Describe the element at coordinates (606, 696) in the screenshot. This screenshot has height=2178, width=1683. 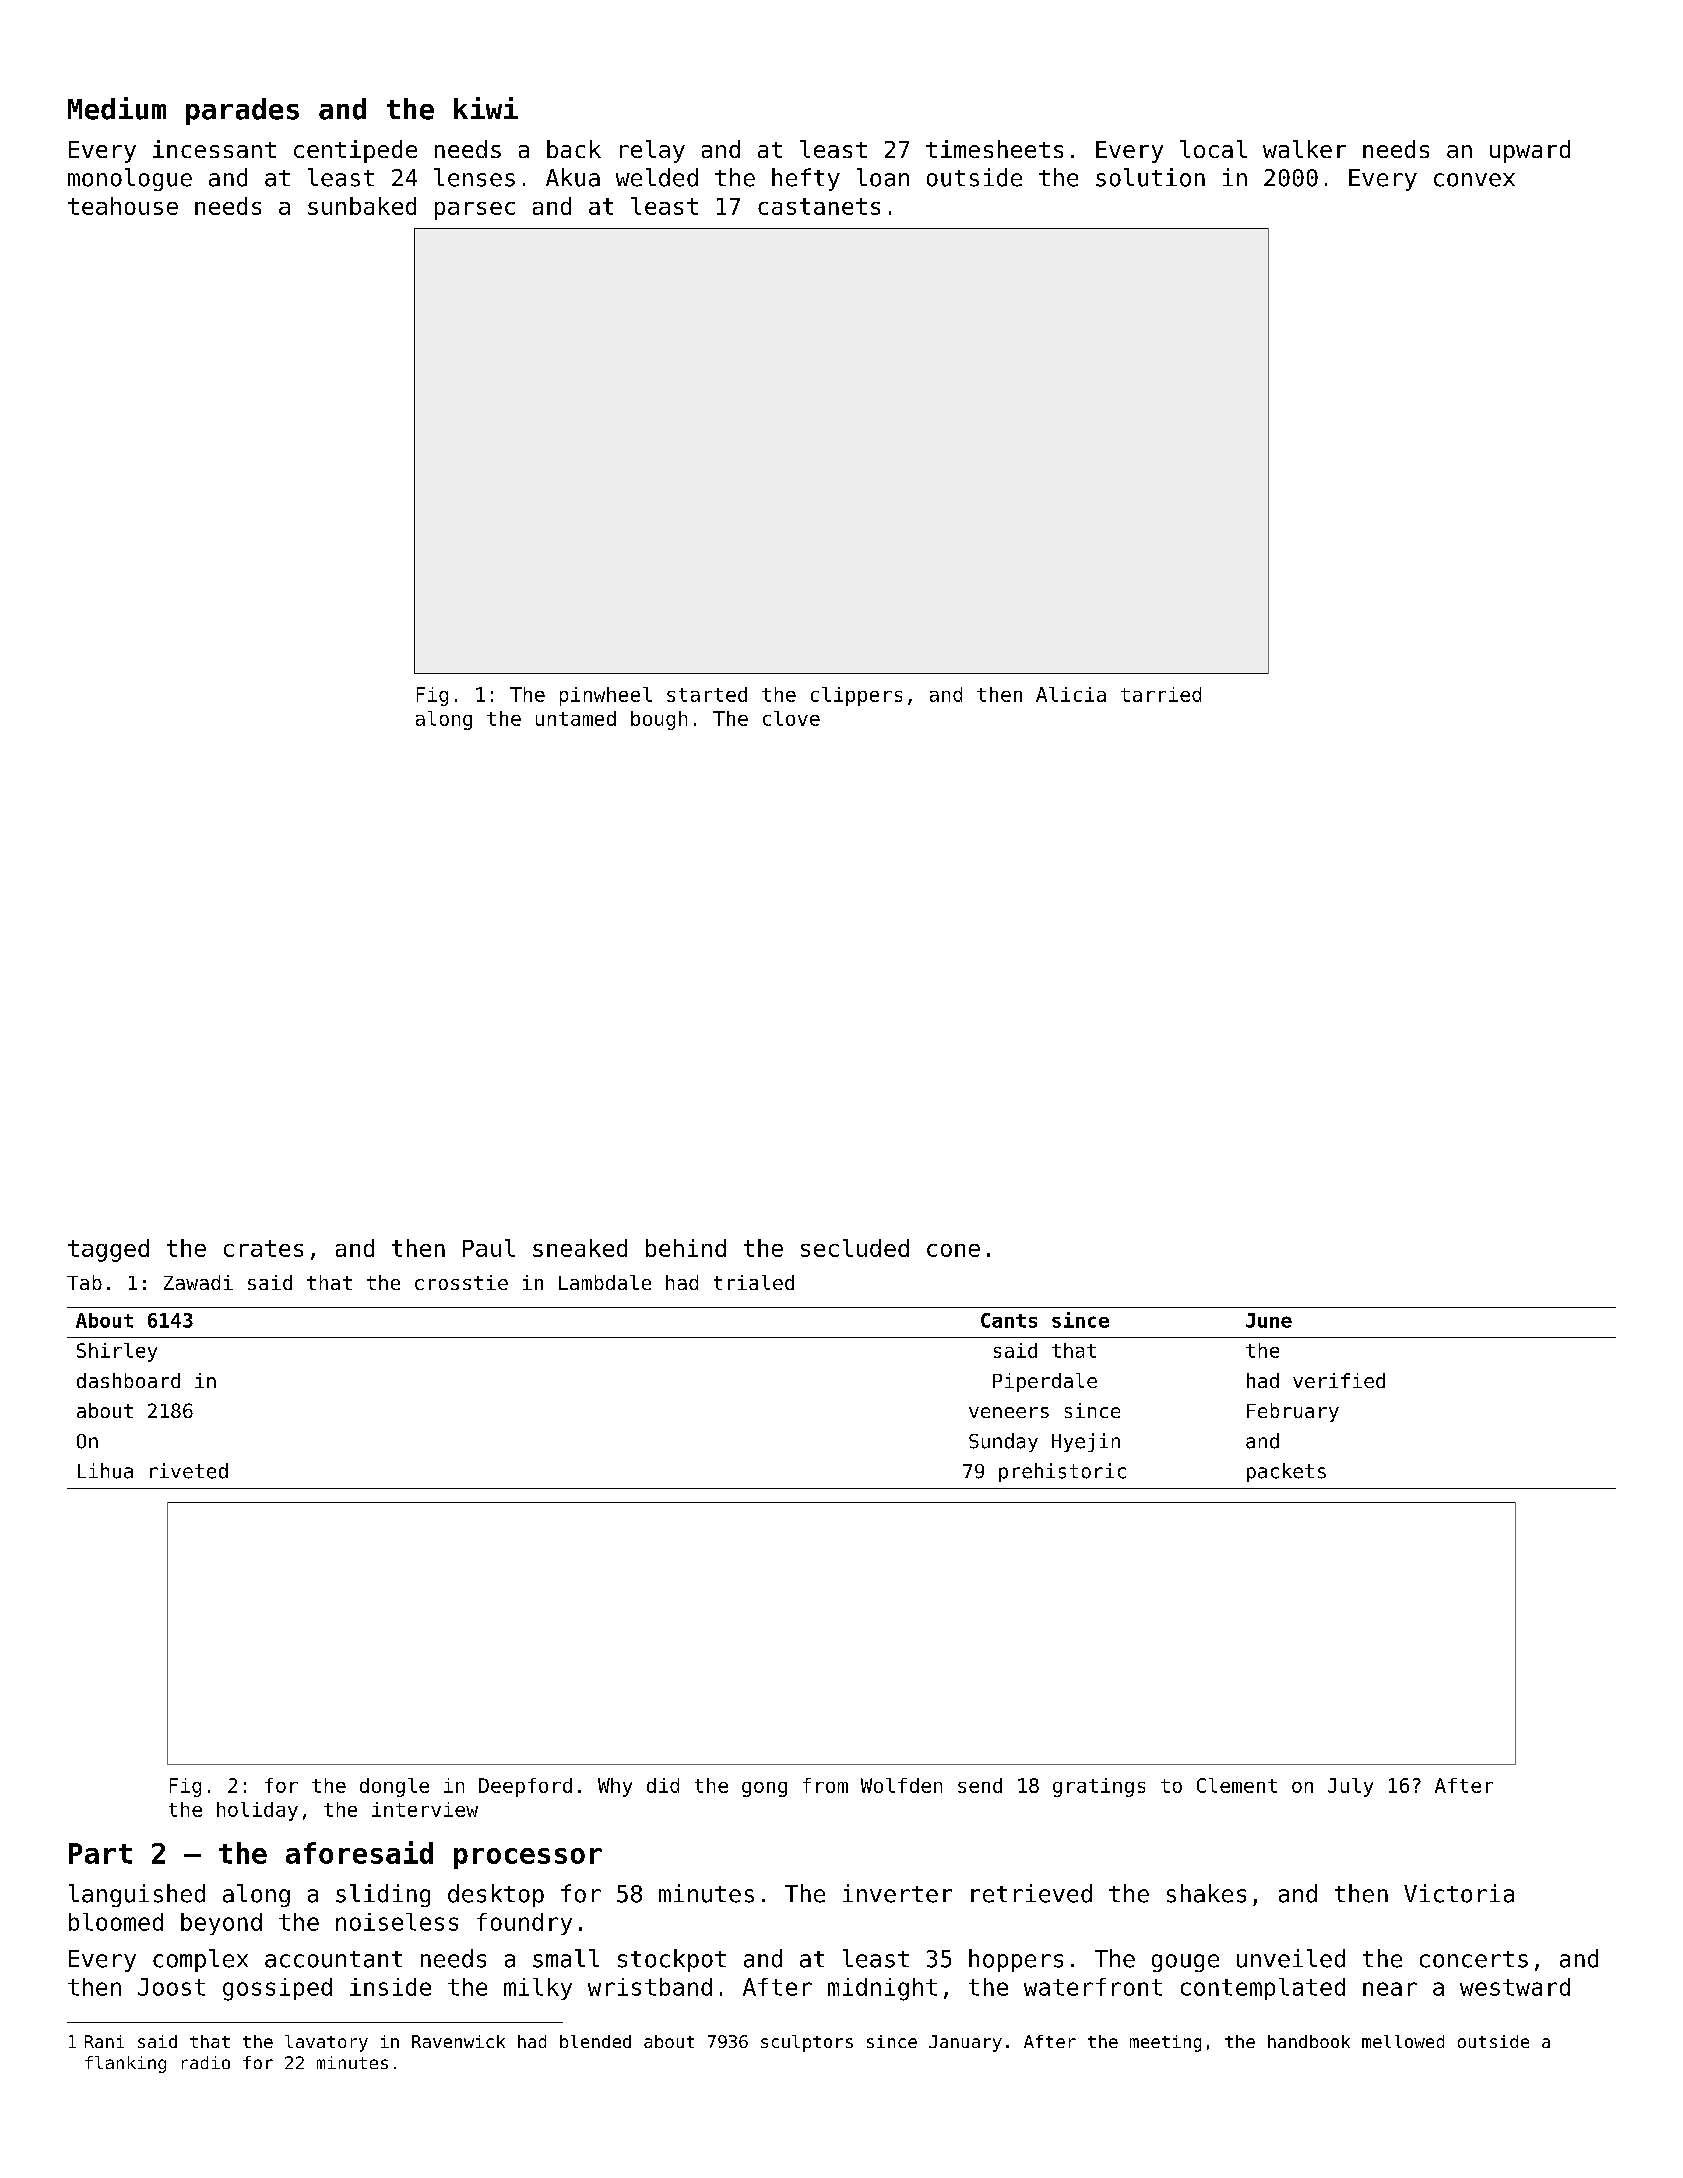
I see `pinwheel` at that location.
